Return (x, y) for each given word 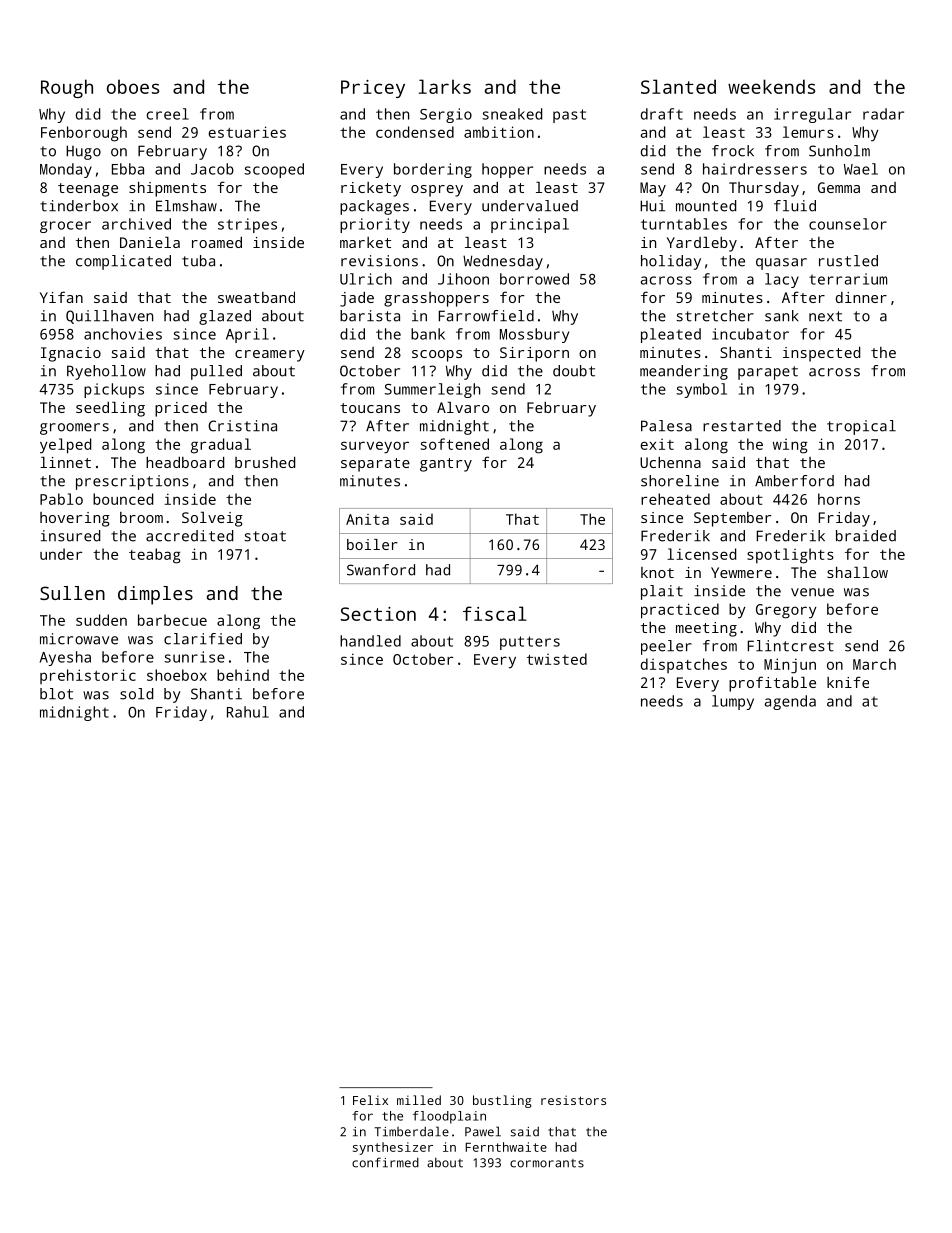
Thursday (764, 189)
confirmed (385, 1162)
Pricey (373, 89)
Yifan (61, 297)
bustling (502, 1101)
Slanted (678, 86)
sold (136, 694)
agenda (790, 702)
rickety (371, 189)
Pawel (483, 1131)
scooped (274, 170)
